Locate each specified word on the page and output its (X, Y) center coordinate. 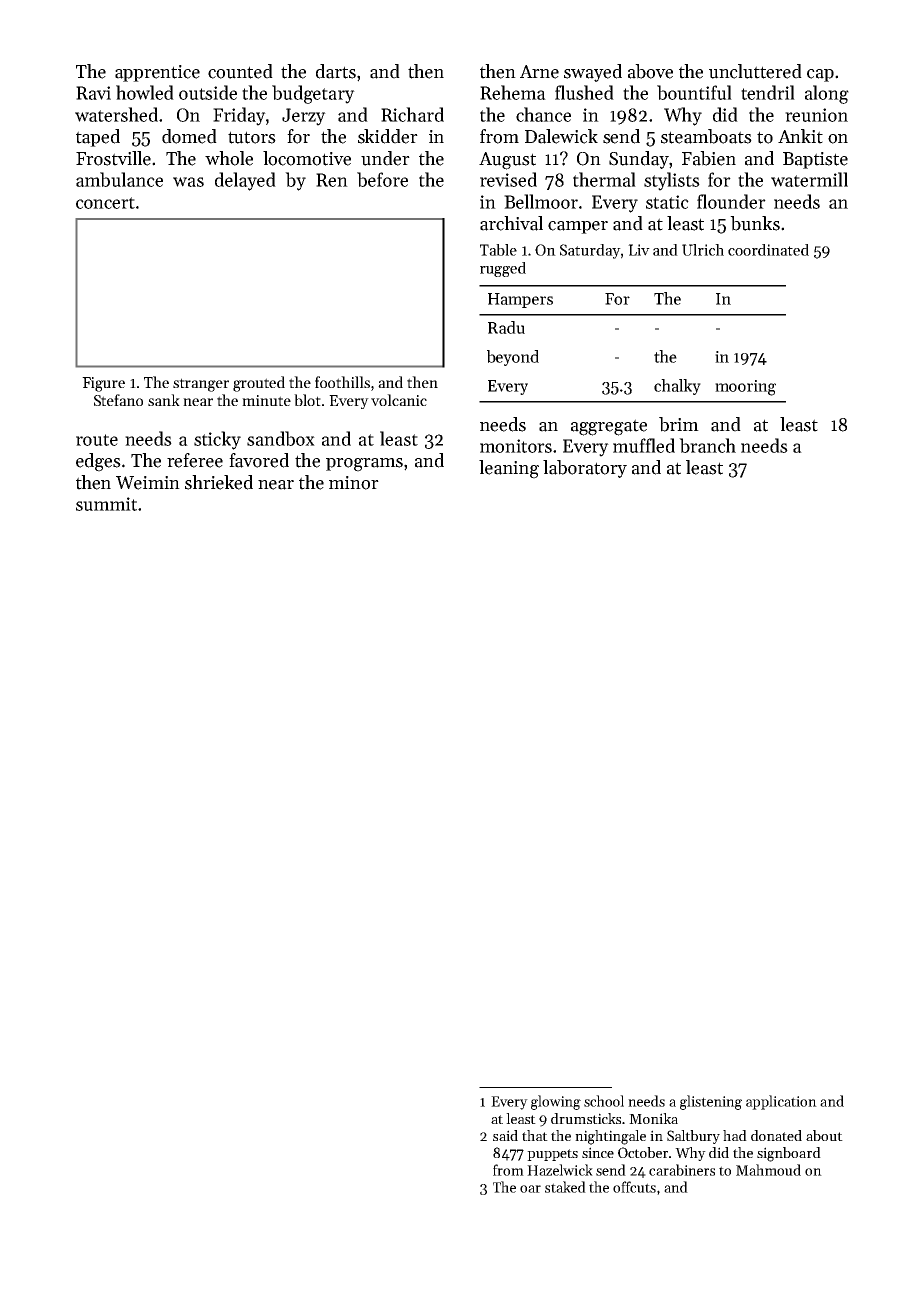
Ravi (93, 93)
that (535, 1135)
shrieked (219, 482)
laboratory (585, 469)
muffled (644, 445)
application (781, 1102)
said (505, 1135)
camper (578, 227)
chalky (677, 387)
